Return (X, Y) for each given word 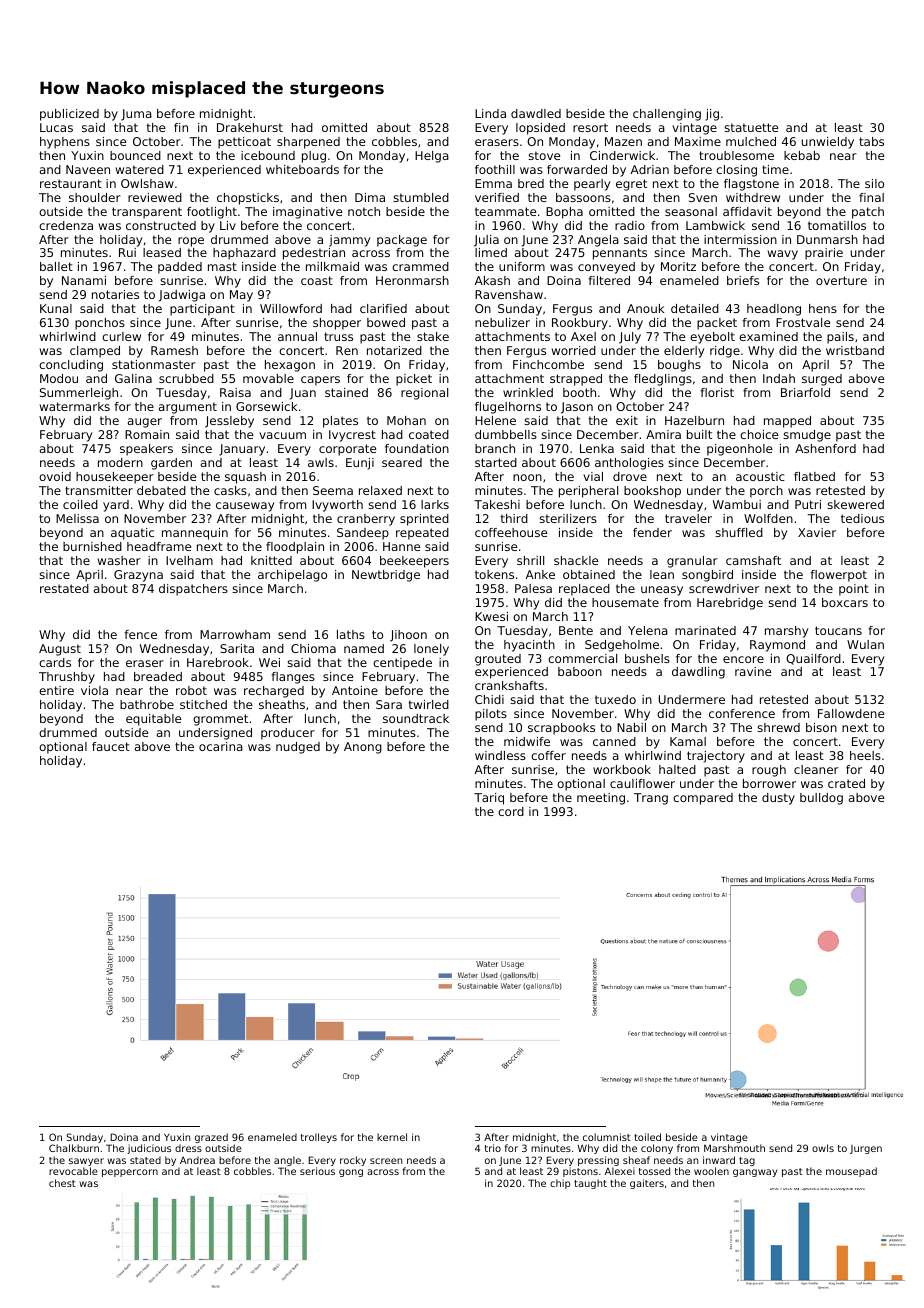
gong (351, 1173)
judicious (149, 1149)
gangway (755, 1173)
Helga (432, 157)
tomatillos (837, 225)
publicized (69, 115)
